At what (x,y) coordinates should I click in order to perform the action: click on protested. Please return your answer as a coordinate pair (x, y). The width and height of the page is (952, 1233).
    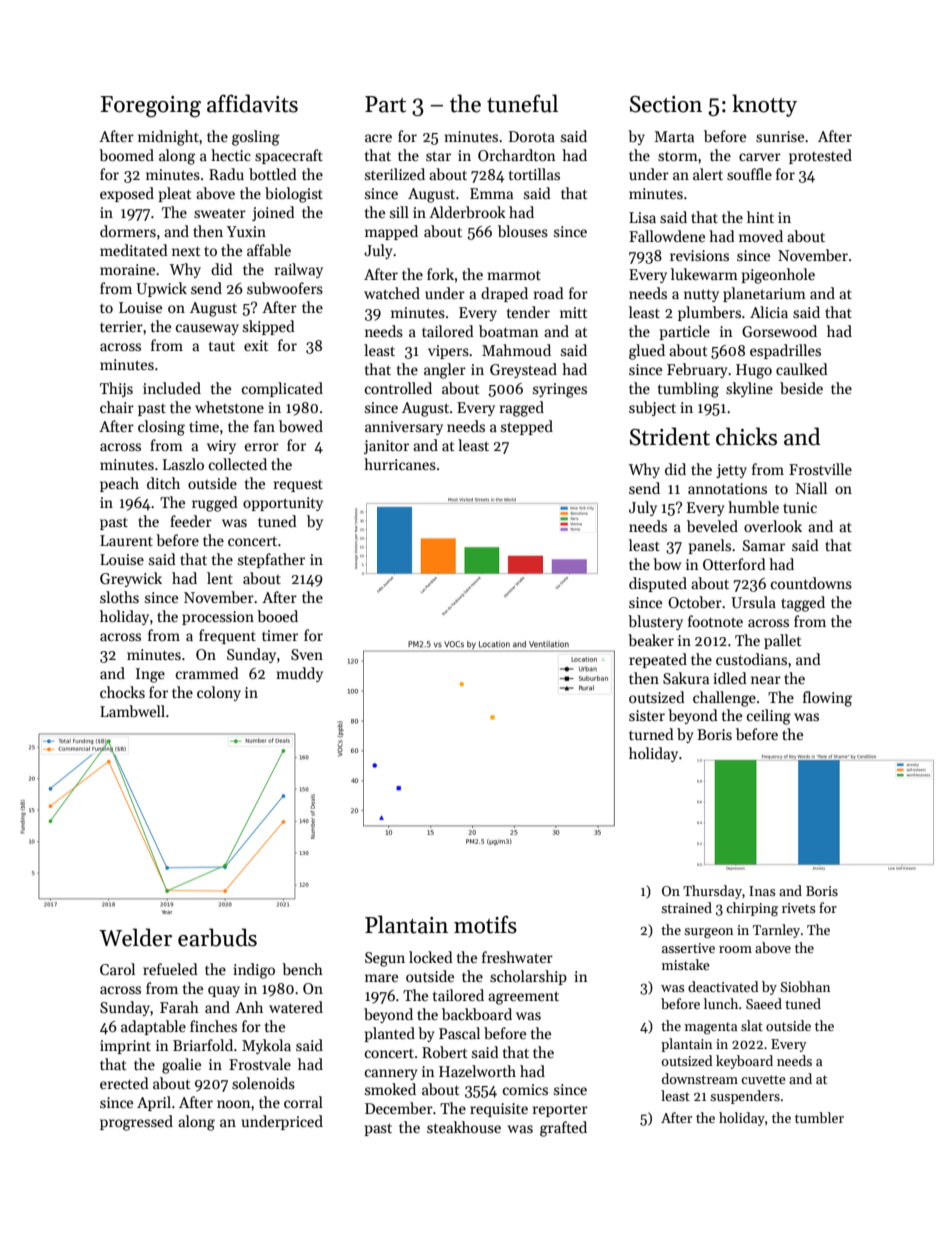
    Looking at the image, I should click on (820, 156).
